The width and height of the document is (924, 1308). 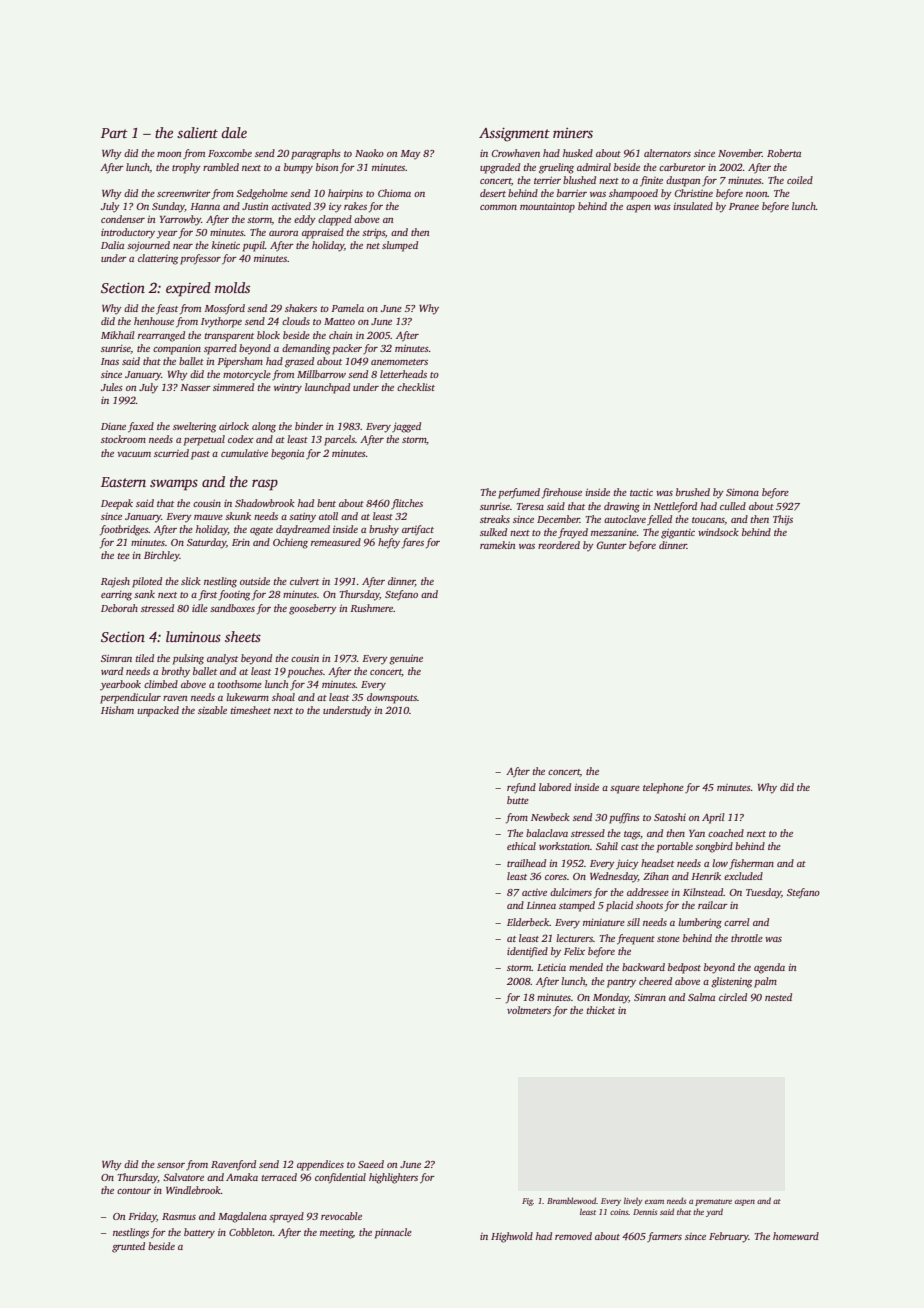 I want to click on anemometers, so click(x=399, y=362).
